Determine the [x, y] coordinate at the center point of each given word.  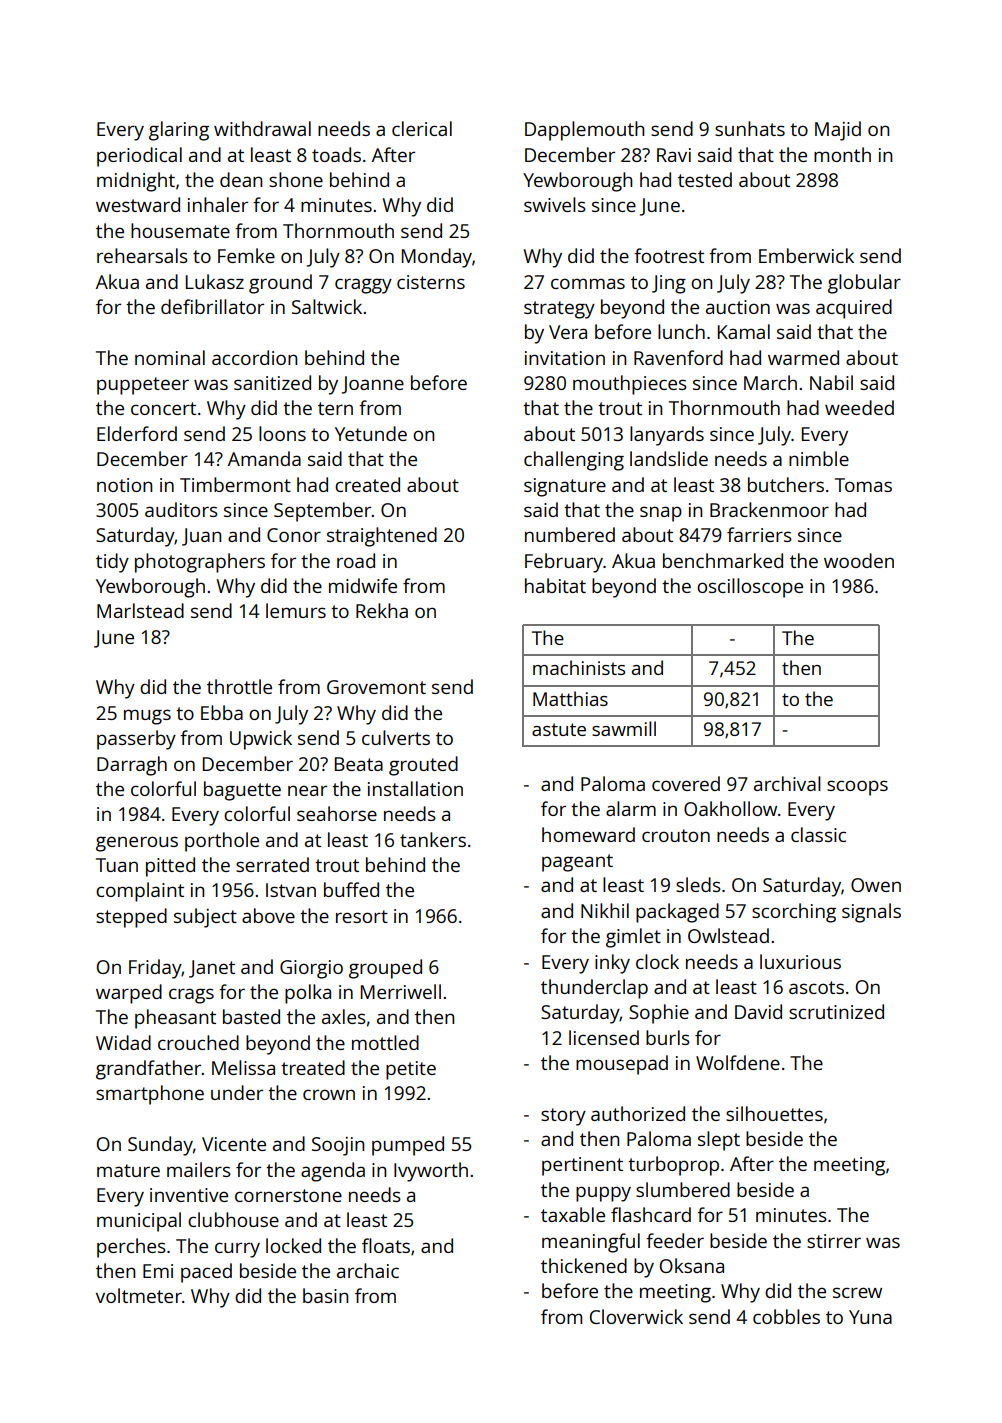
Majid [838, 131]
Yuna [870, 1317]
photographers [200, 563]
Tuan [117, 865]
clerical [422, 128]
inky [612, 964]
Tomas [863, 485]
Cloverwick [636, 1316]
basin [325, 1295]
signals [871, 913]
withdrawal [262, 128]
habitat [555, 585]
